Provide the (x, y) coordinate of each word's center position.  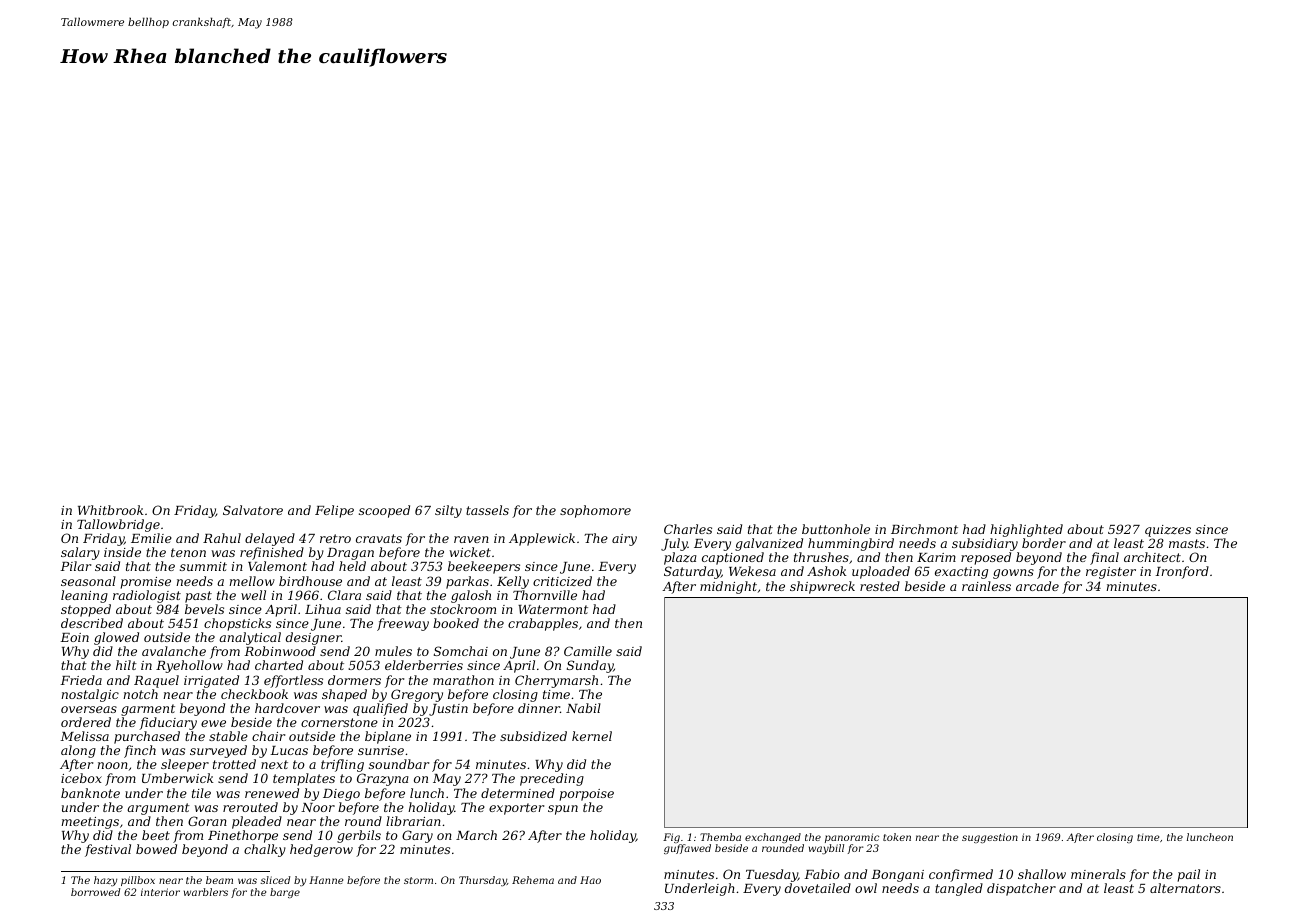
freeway (403, 624)
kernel (592, 736)
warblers (206, 892)
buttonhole (836, 529)
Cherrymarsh (556, 681)
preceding (552, 780)
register (1111, 573)
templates (304, 779)
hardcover (287, 708)
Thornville (545, 595)
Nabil (583, 708)
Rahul (222, 538)
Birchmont (924, 529)
